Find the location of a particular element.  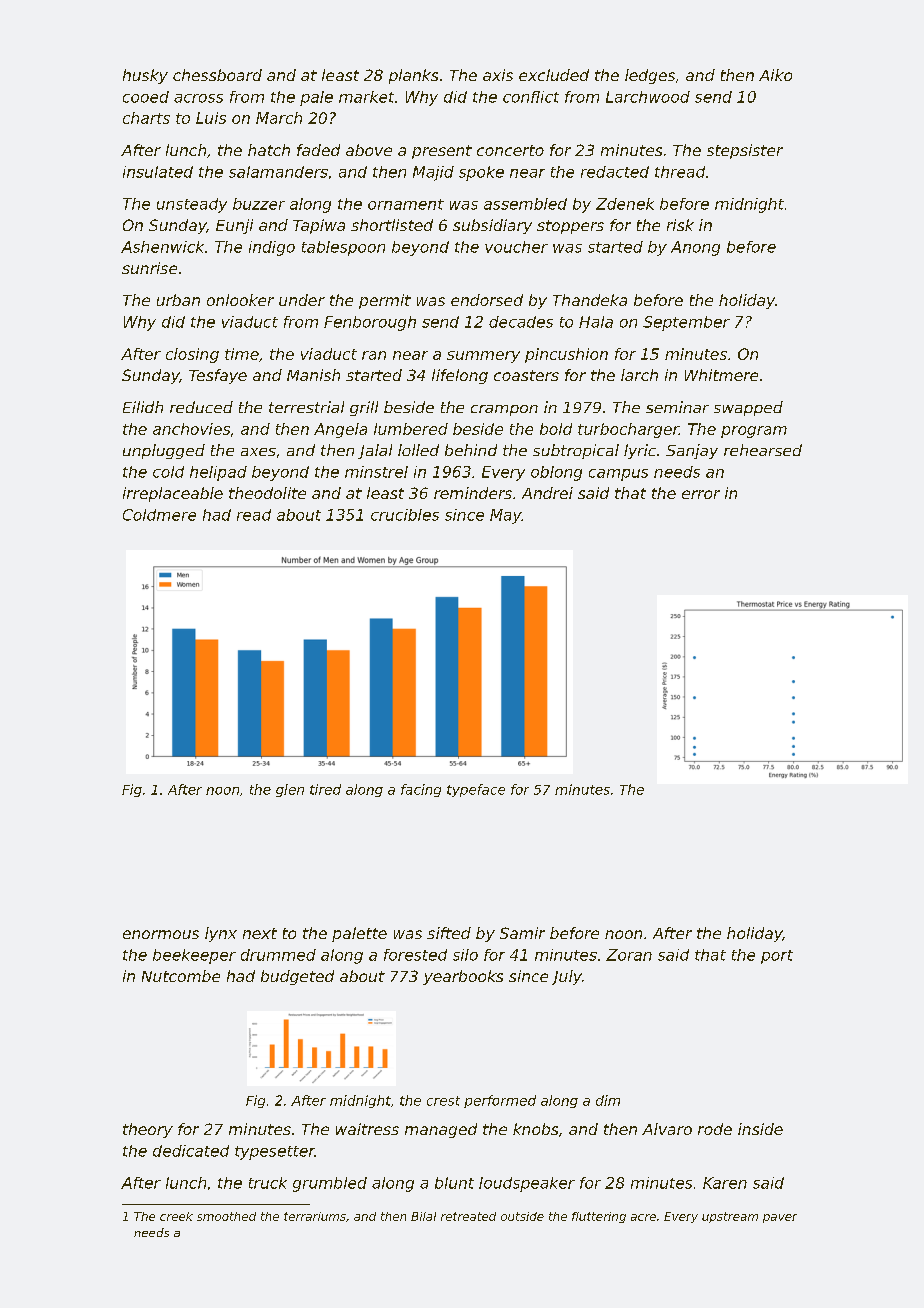

Zoran is located at coordinates (629, 955).
